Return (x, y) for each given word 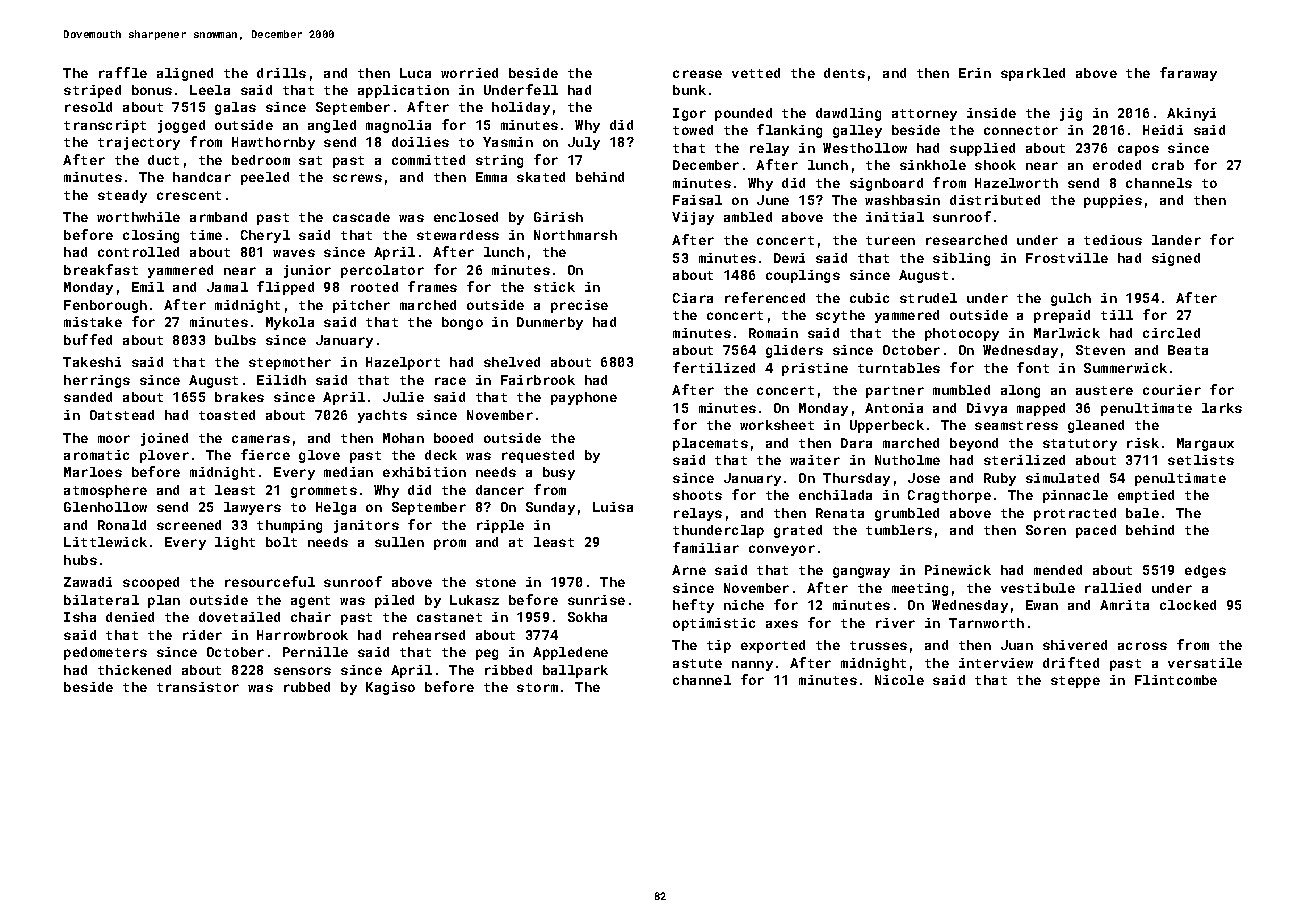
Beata (1188, 350)
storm (537, 687)
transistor (198, 687)
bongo (462, 323)
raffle (123, 72)
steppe (1075, 682)
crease (697, 74)
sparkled (1033, 74)
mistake (93, 322)
